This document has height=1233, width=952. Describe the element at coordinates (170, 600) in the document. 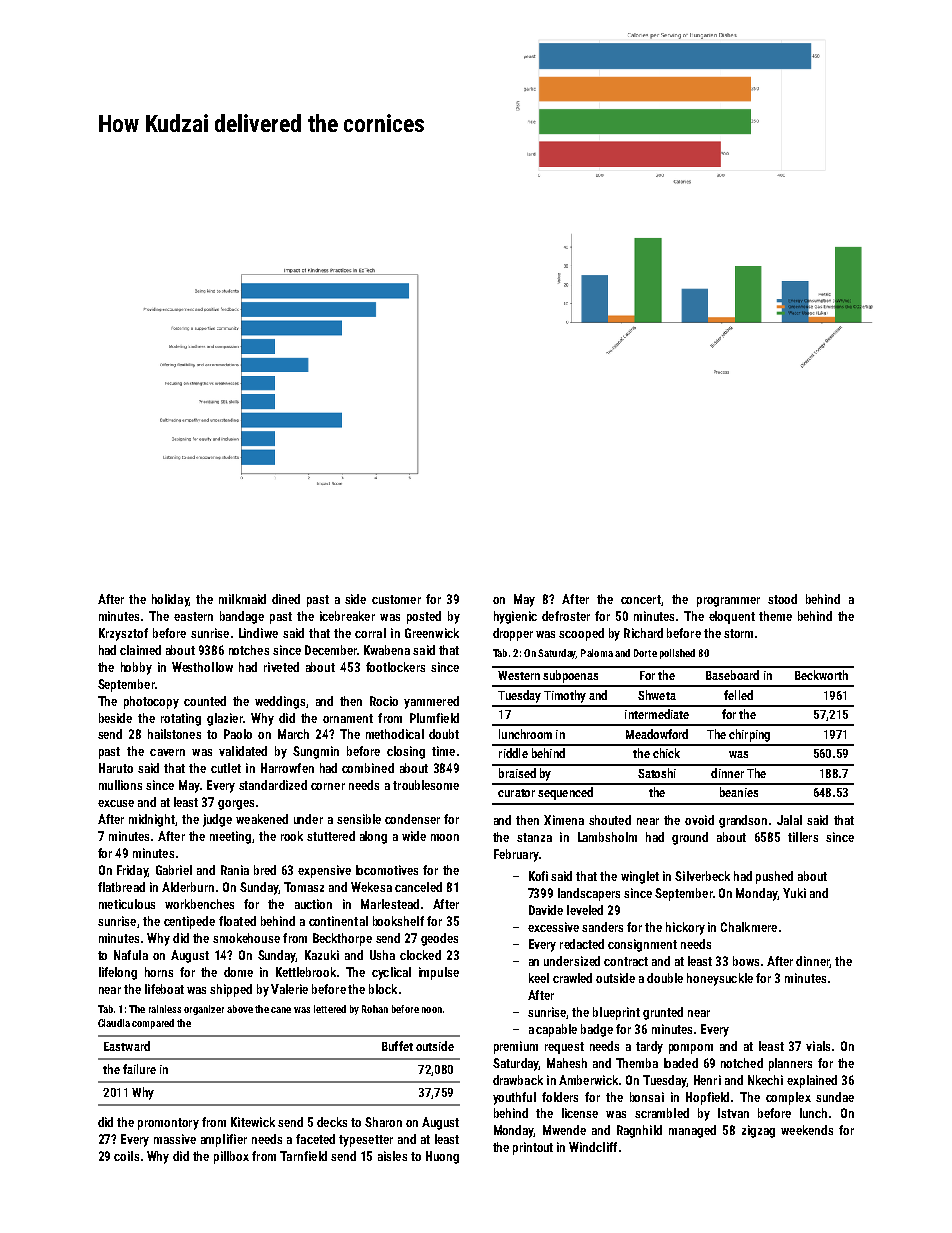

I see `holiday` at that location.
